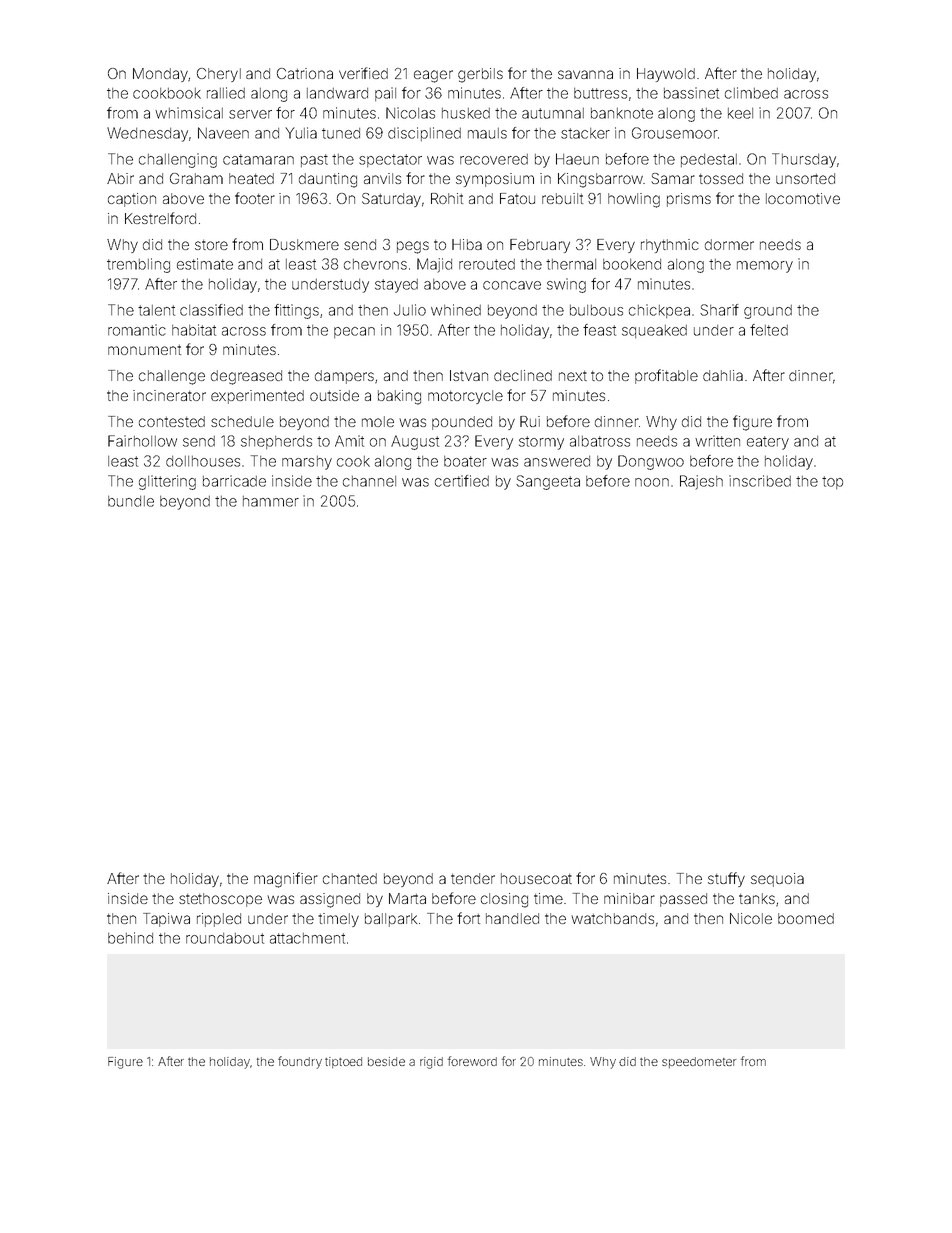 The width and height of the image is (952, 1233). What do you see at coordinates (301, 133) in the image?
I see `Yulia` at bounding box center [301, 133].
